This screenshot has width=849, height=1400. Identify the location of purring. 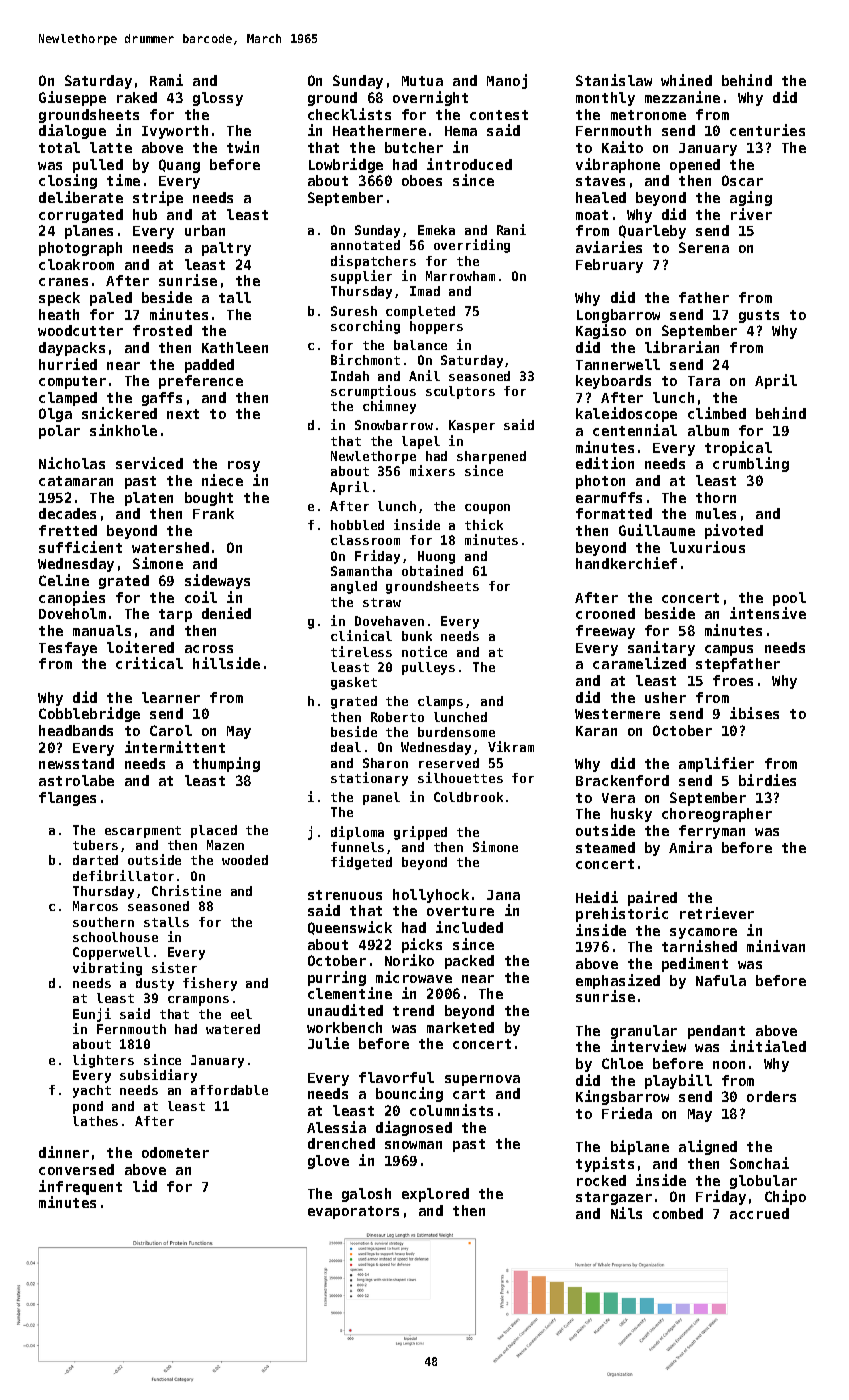
(337, 978).
